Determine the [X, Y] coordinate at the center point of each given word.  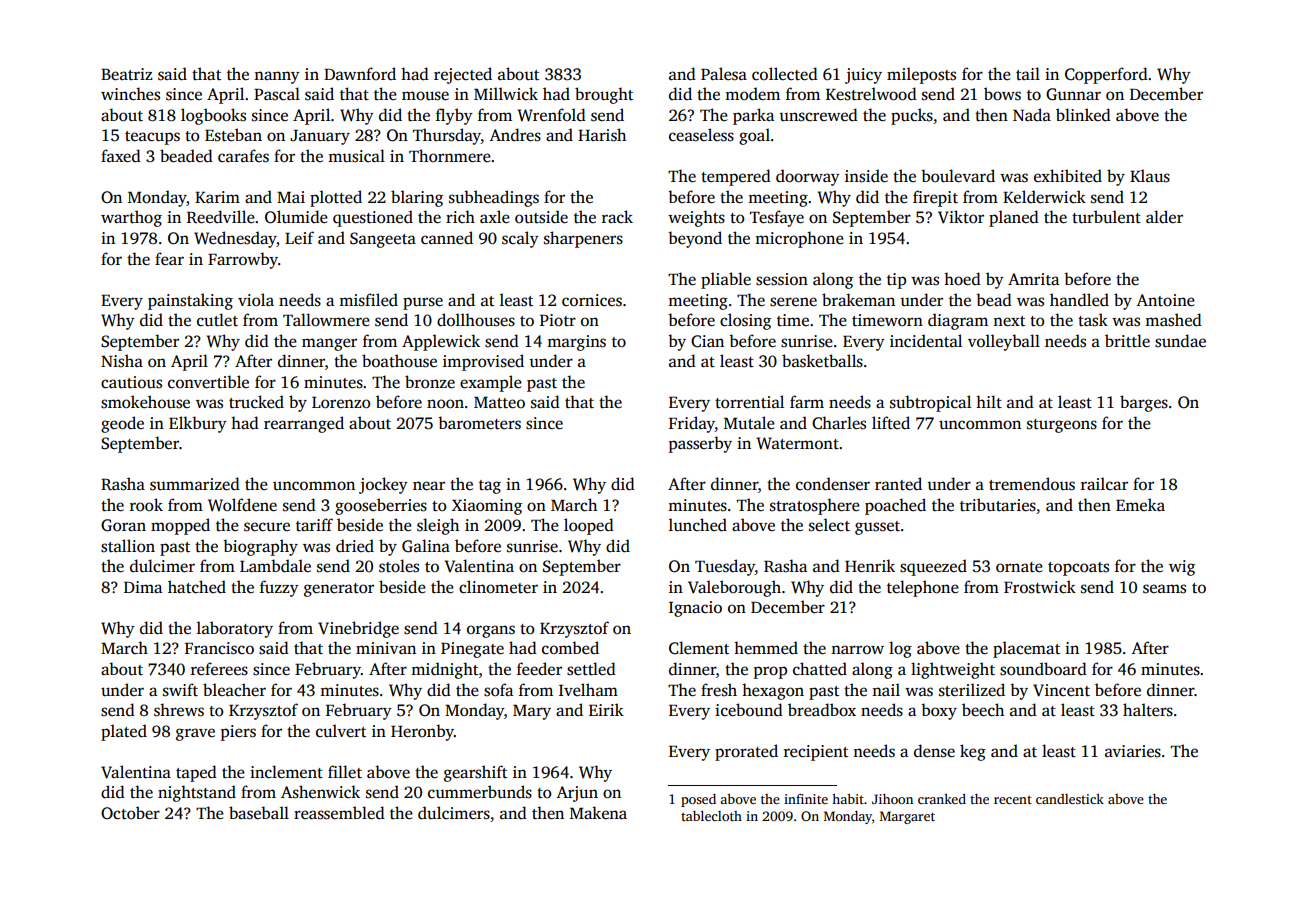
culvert [341, 731]
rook [146, 504]
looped [589, 526]
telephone [923, 588]
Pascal [277, 94]
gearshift [475, 773]
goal [754, 136]
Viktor [961, 217]
